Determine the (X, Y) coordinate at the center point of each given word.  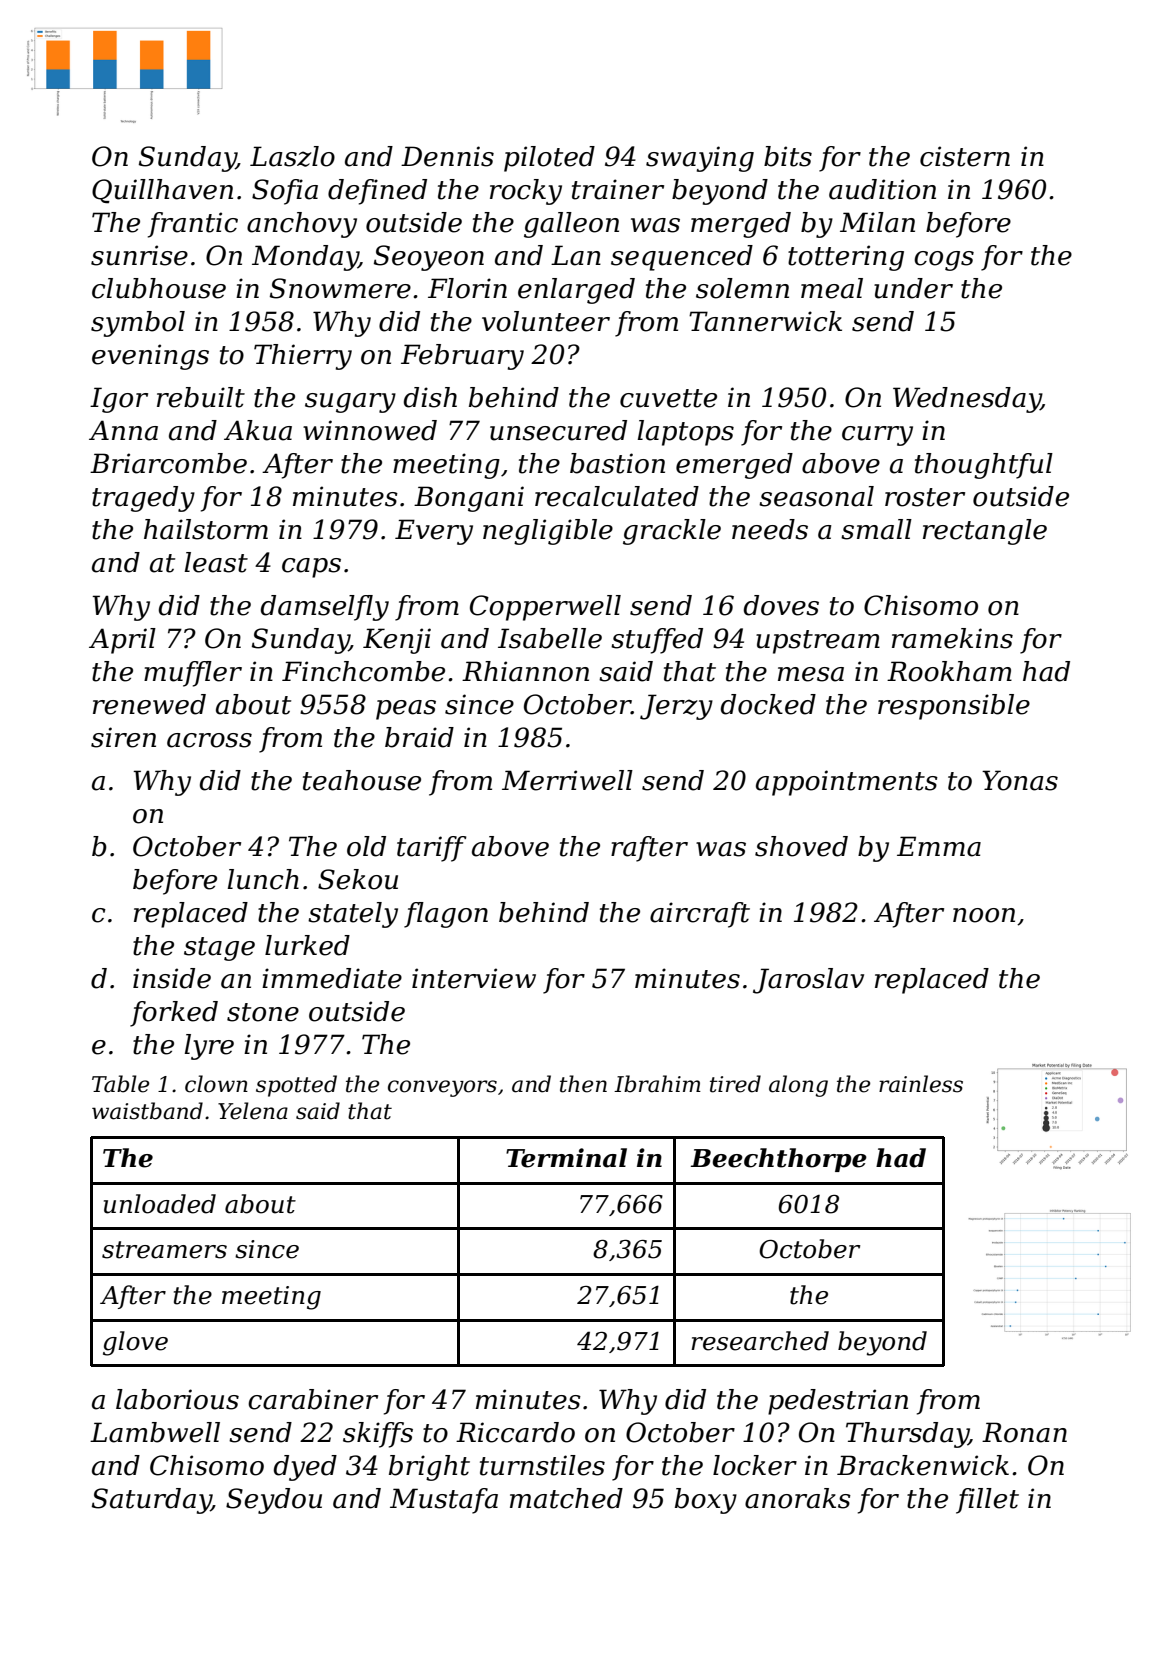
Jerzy (676, 707)
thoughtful (984, 466)
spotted (296, 1086)
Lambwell (155, 1432)
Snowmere (340, 288)
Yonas (1020, 780)
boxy (706, 1501)
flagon (446, 915)
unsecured (558, 430)
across (209, 740)
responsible (954, 707)
